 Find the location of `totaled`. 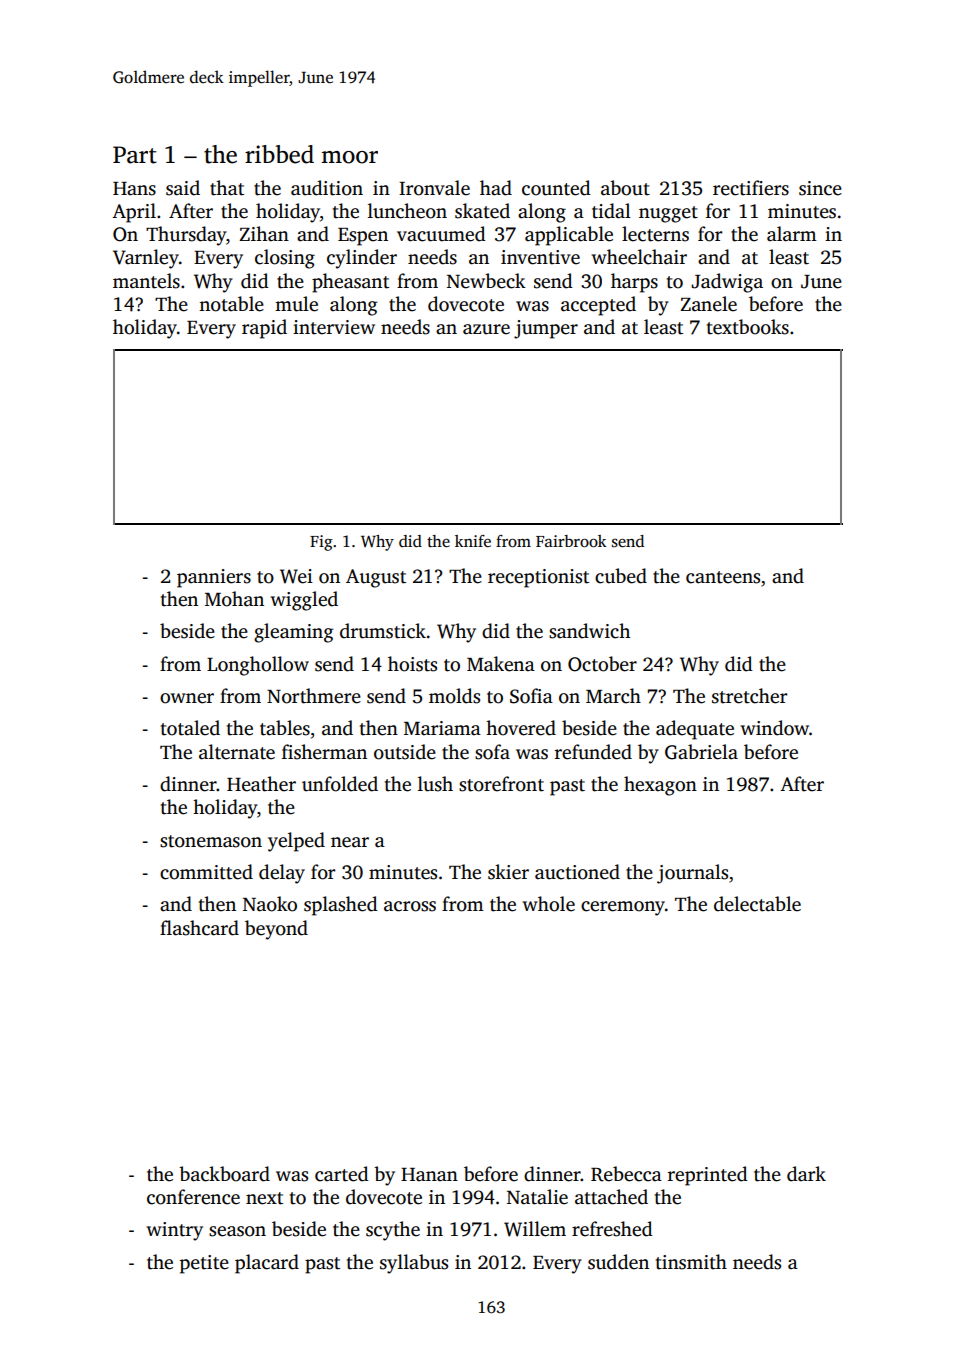

totaled is located at coordinates (190, 728).
